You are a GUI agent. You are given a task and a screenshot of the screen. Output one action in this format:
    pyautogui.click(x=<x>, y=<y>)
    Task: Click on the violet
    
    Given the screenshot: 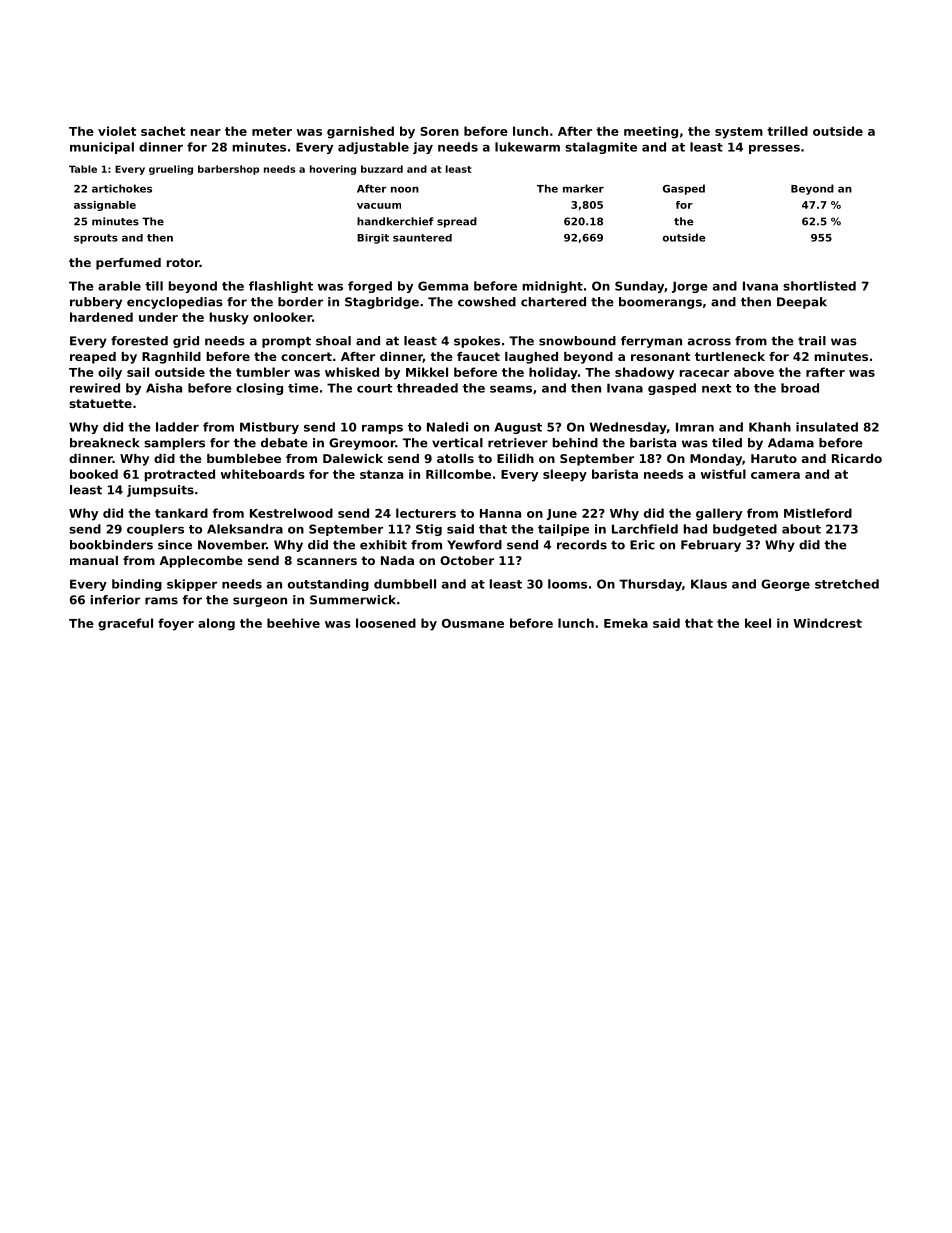 What is the action you would take?
    pyautogui.click(x=117, y=131)
